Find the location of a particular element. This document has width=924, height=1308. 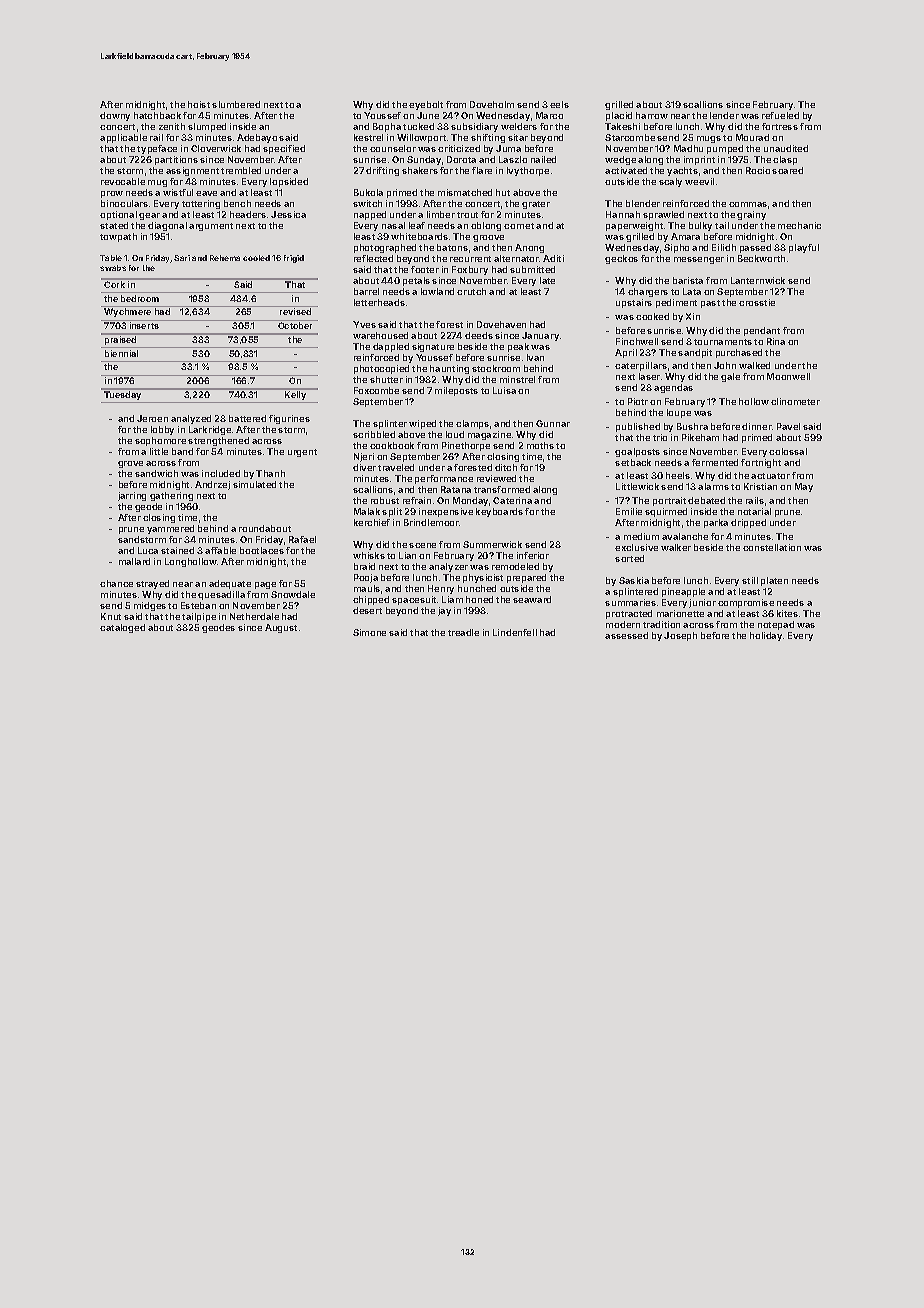

cataloged is located at coordinates (122, 628).
